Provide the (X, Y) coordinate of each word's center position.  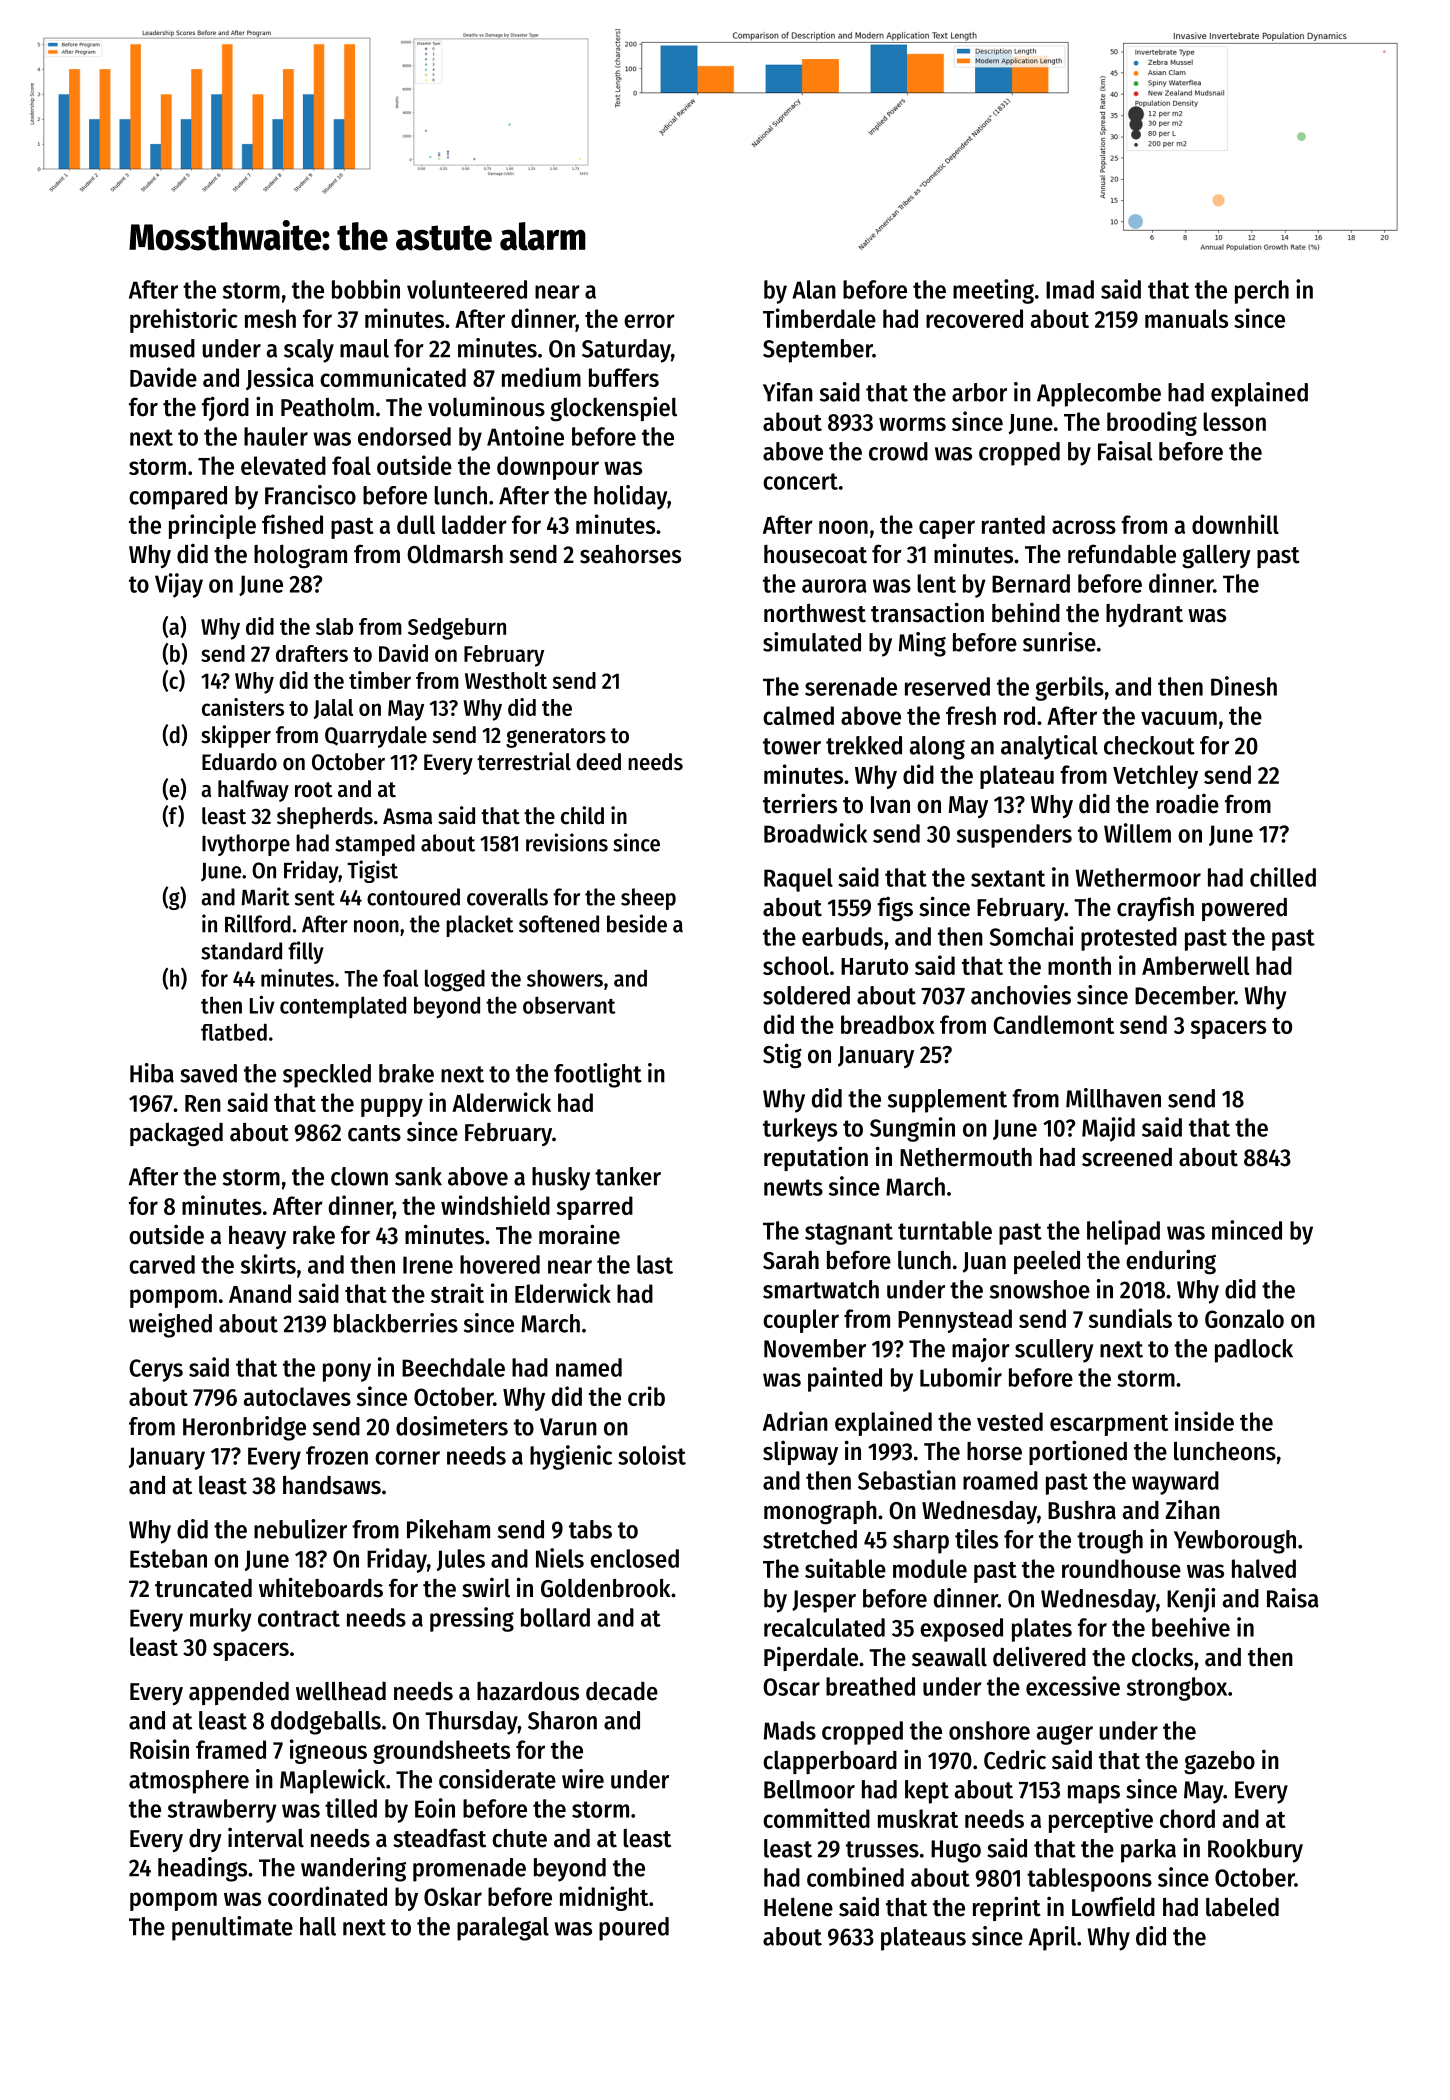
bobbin (366, 289)
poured (634, 1929)
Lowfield (1113, 1906)
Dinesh (1244, 686)
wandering (353, 1869)
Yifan (788, 392)
